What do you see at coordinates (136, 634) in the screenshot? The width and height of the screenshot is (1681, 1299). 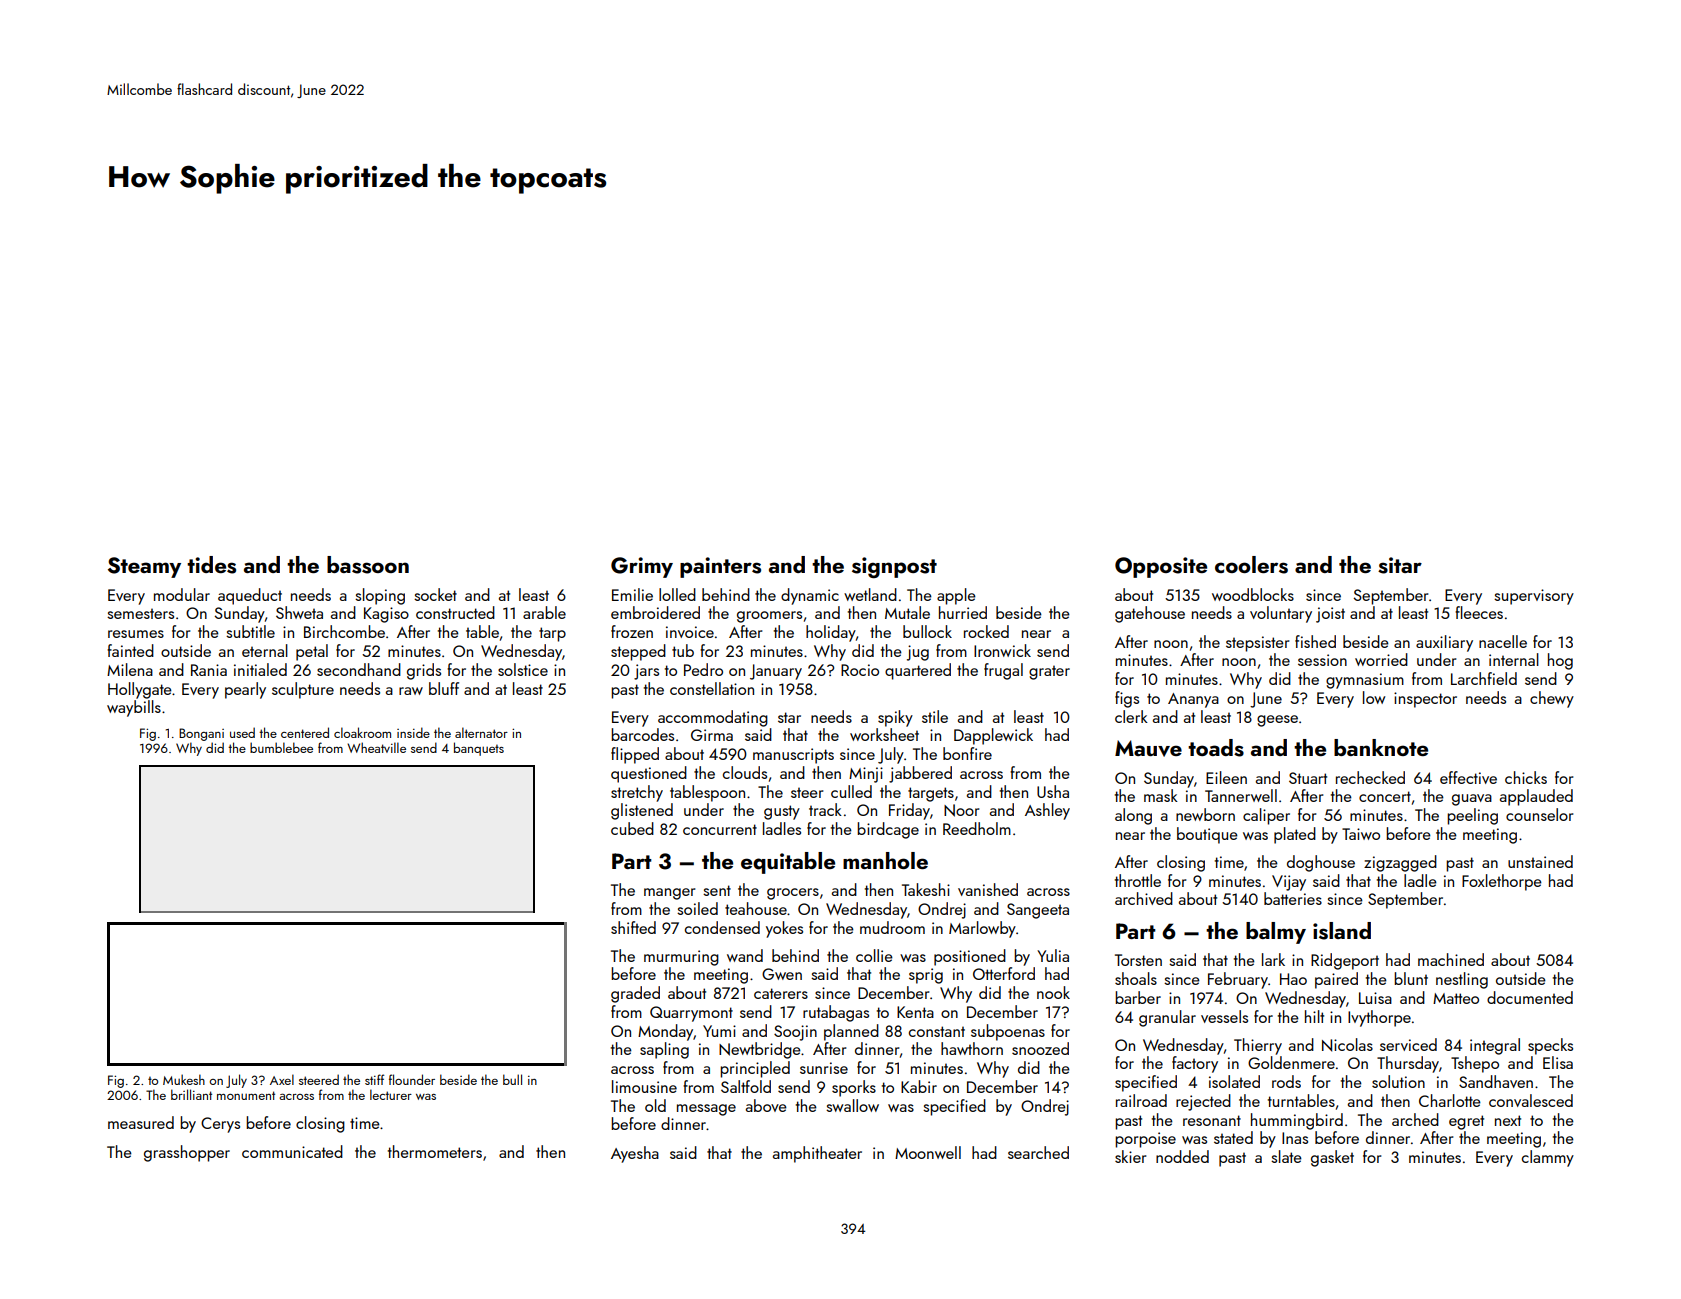 I see `resumes` at bounding box center [136, 634].
